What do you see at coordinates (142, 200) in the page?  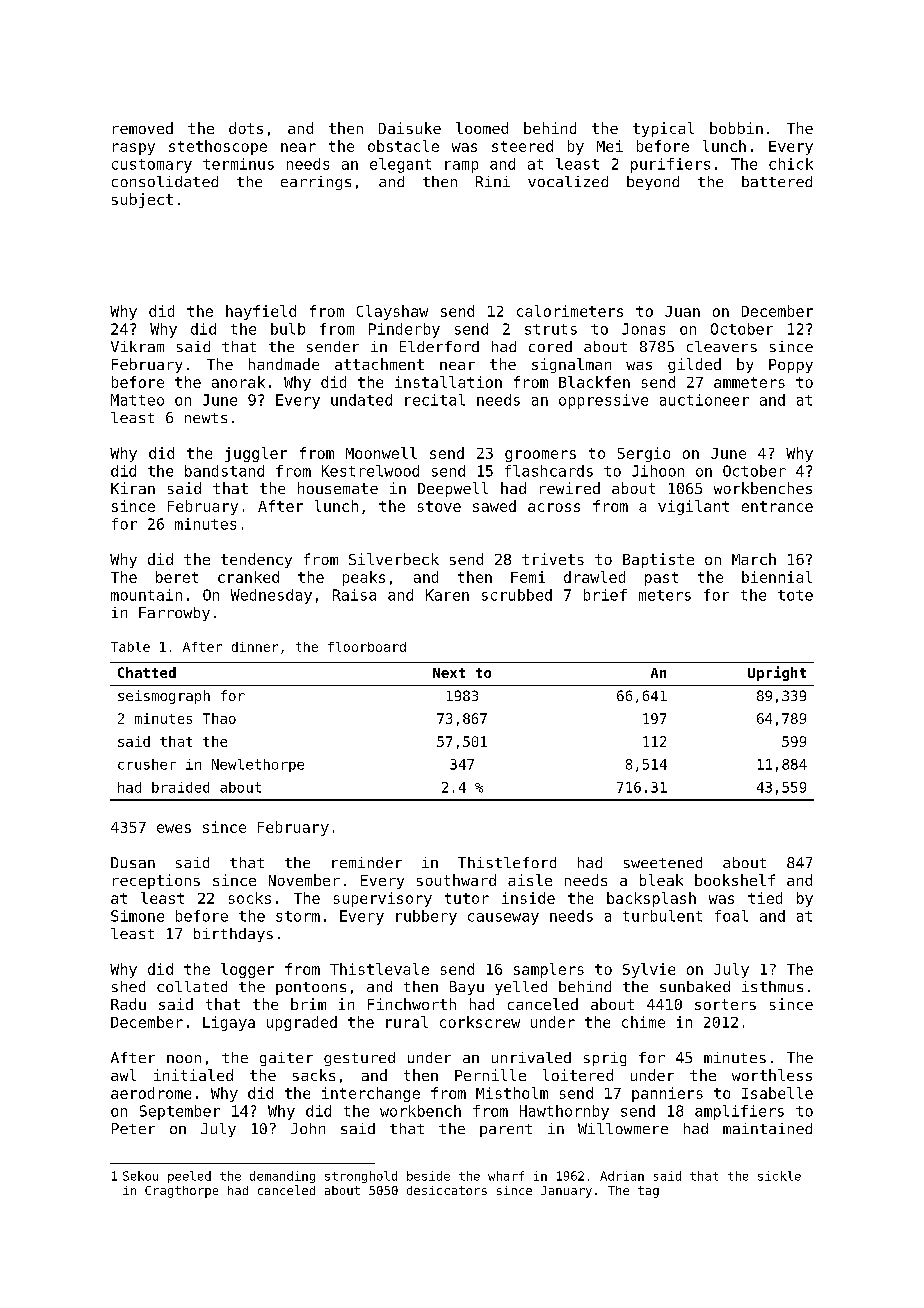 I see `subject` at bounding box center [142, 200].
